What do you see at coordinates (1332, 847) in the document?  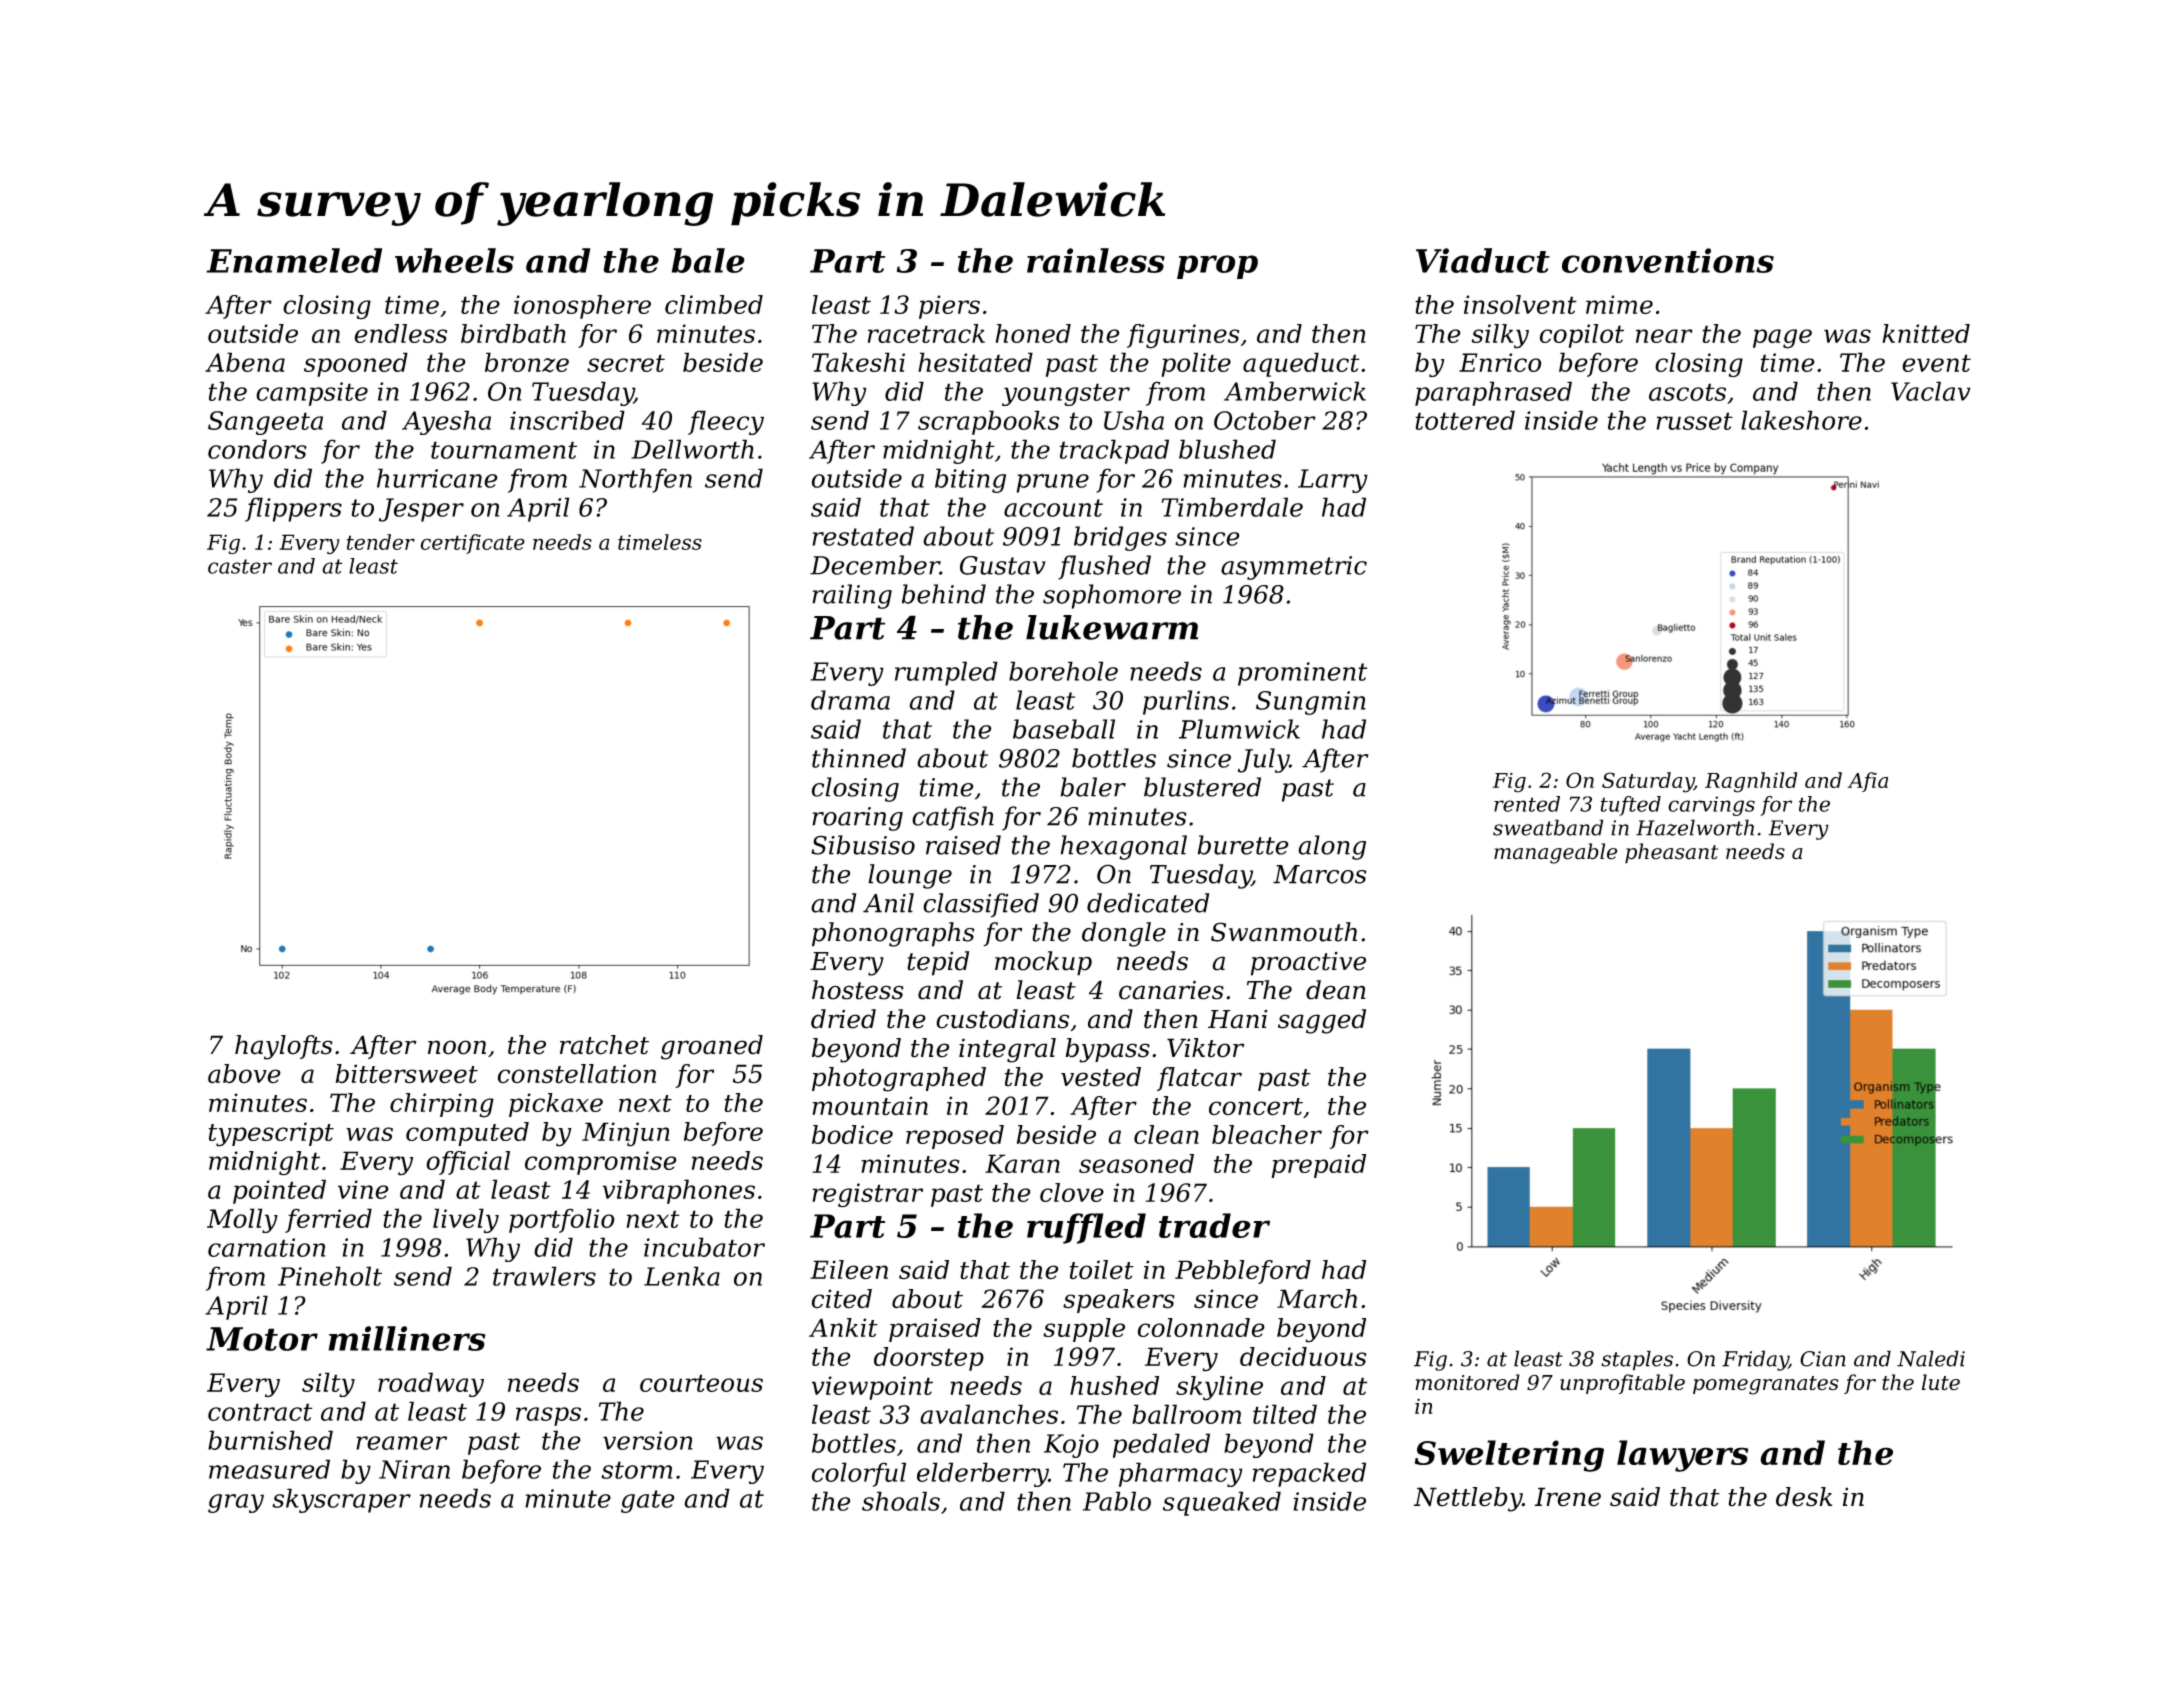 I see `along` at bounding box center [1332, 847].
